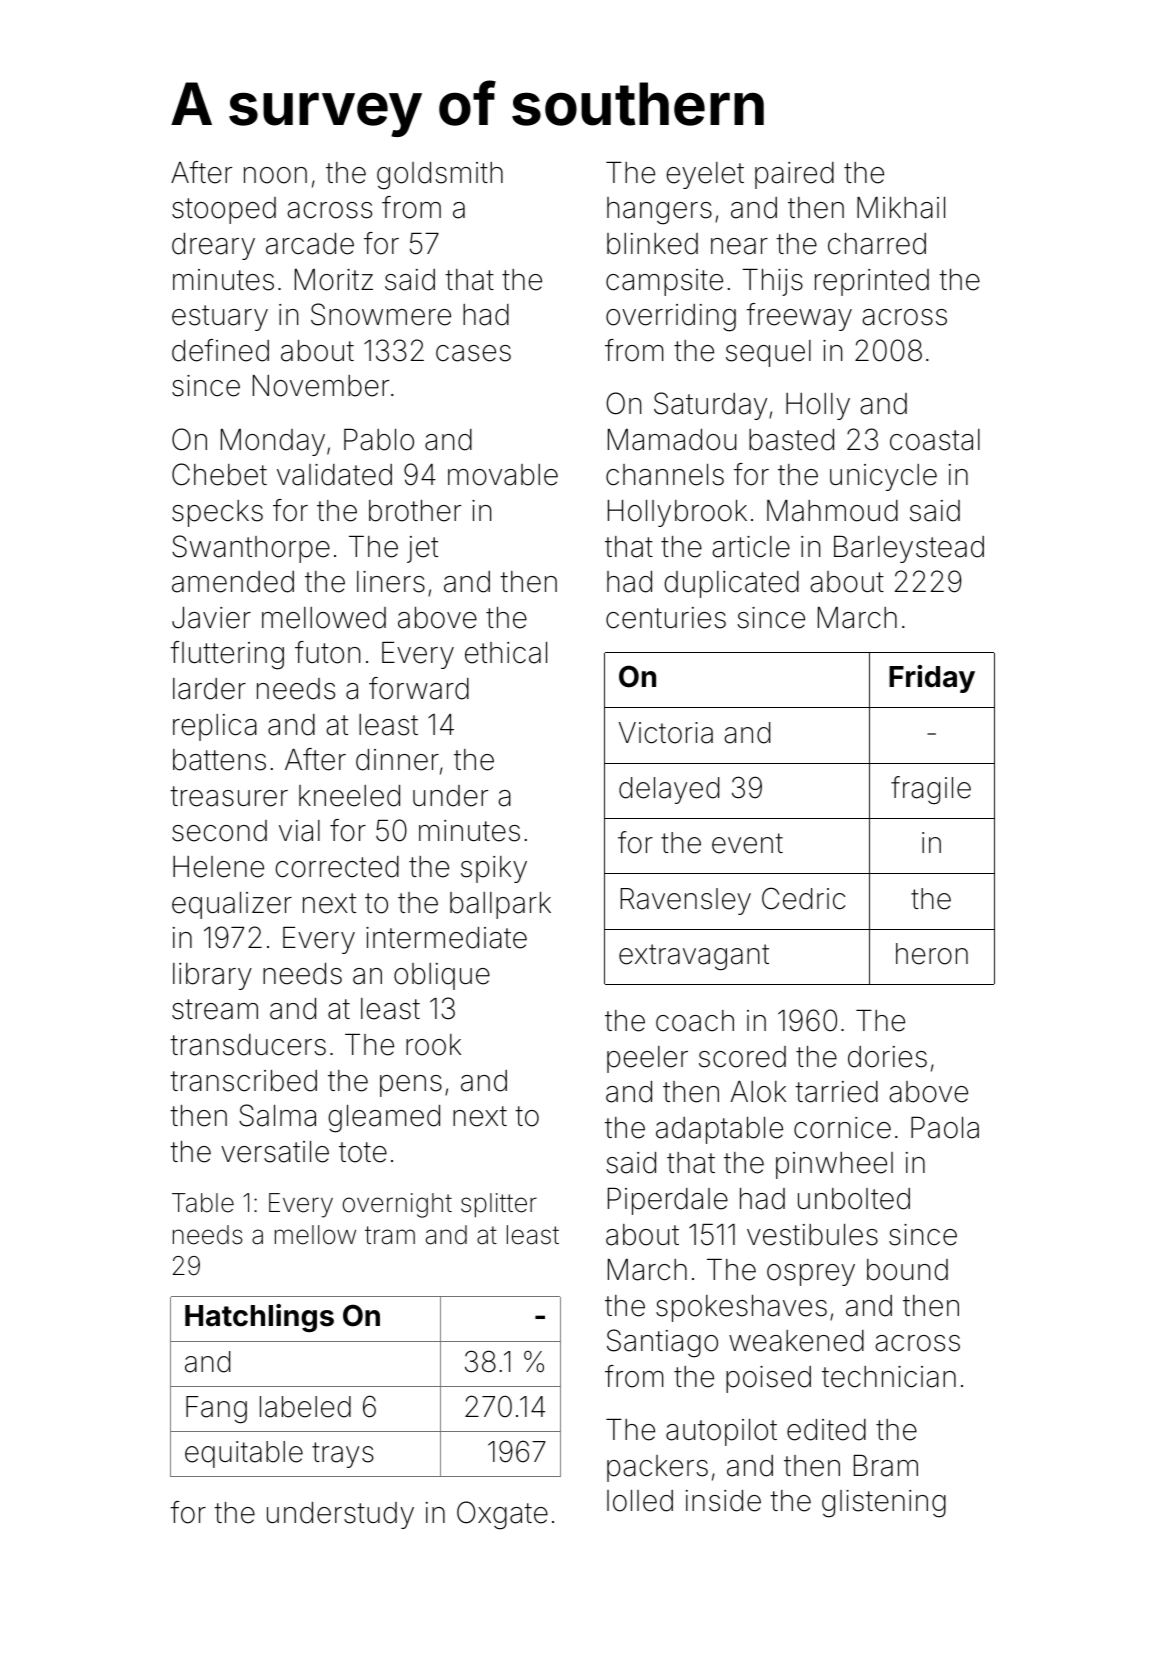  I want to click on Fang, so click(216, 1409).
